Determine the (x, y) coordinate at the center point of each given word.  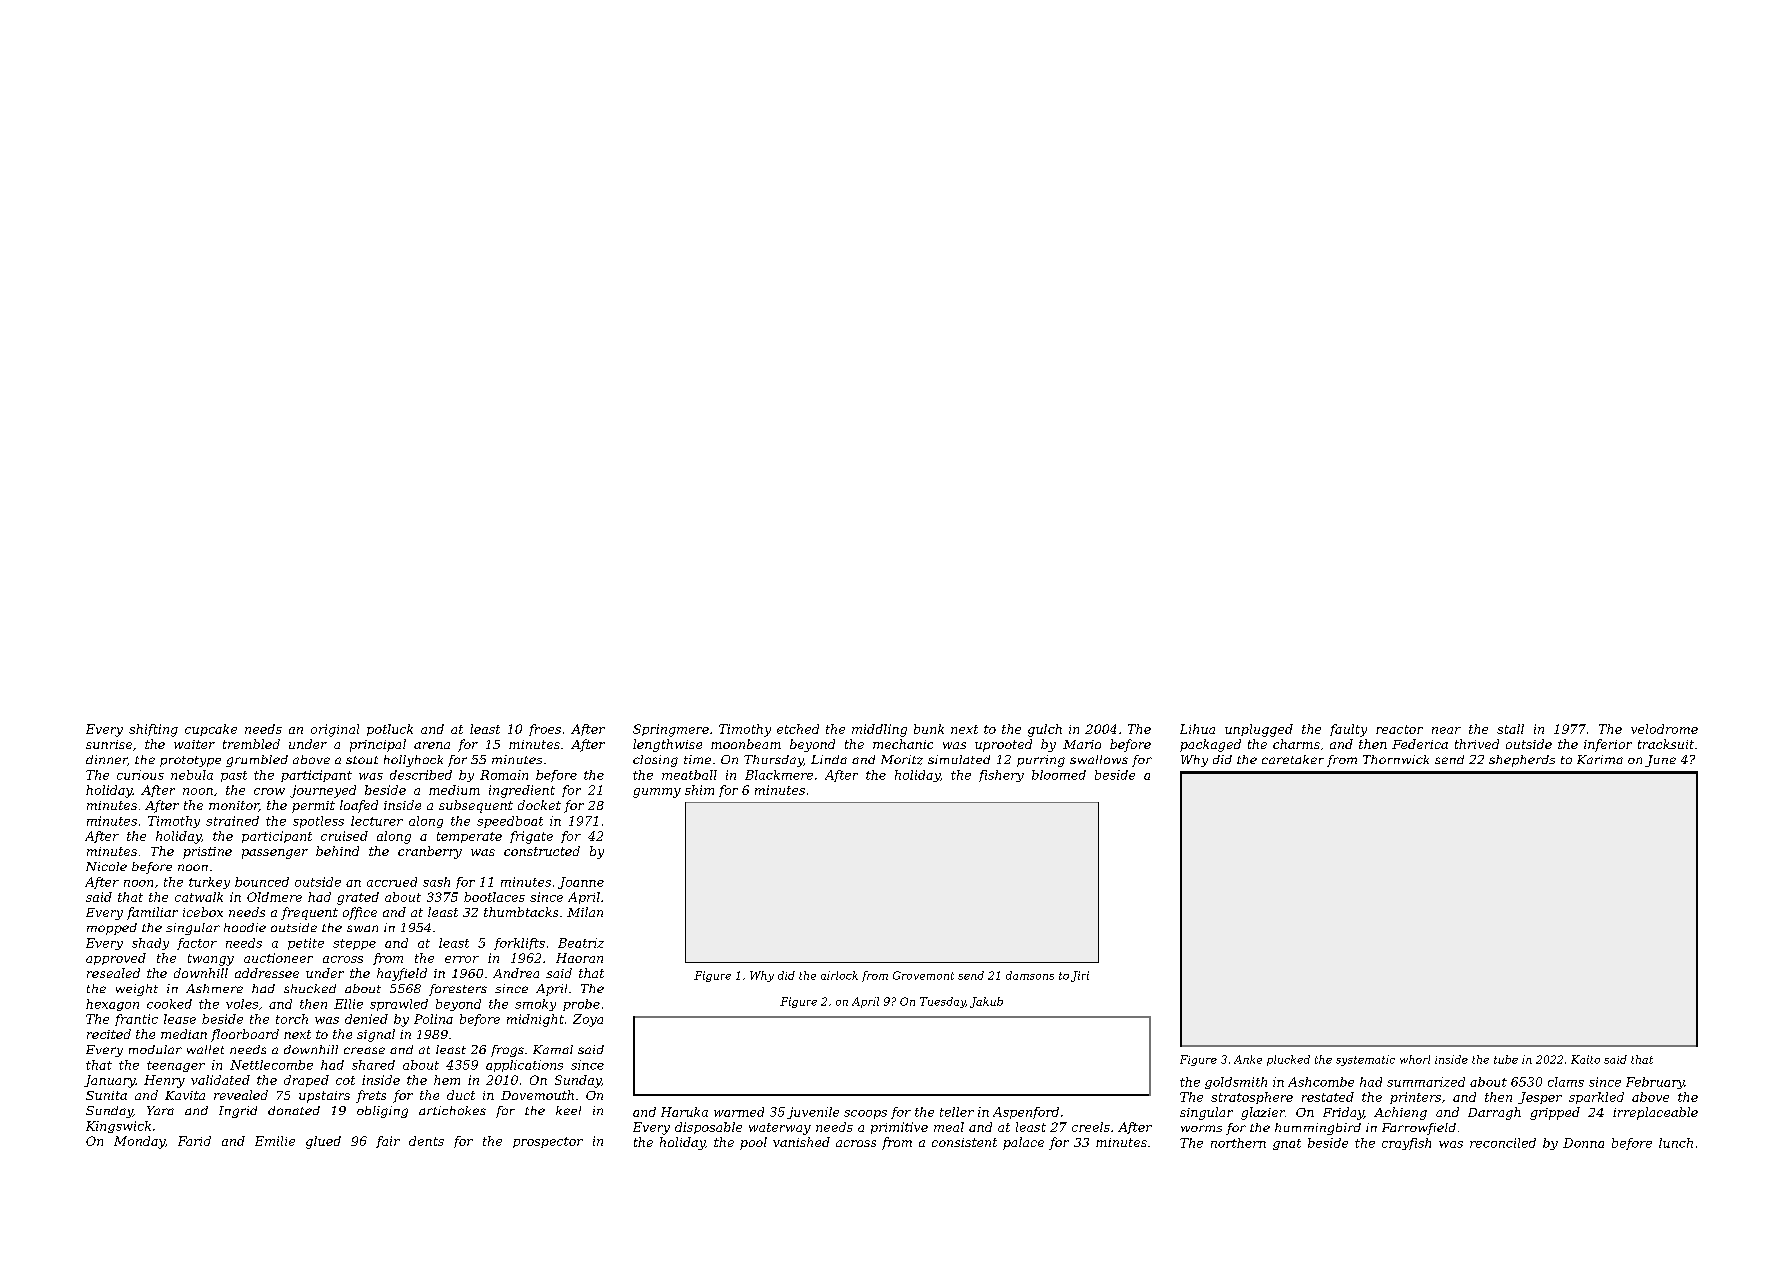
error (462, 959)
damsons (1030, 975)
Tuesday (943, 1002)
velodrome (1664, 729)
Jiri (1080, 976)
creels (1091, 1127)
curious (140, 775)
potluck (390, 730)
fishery (1001, 776)
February (1655, 1083)
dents (426, 1141)
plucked (1288, 1060)
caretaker (1293, 759)
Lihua (1197, 729)
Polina (433, 1019)
